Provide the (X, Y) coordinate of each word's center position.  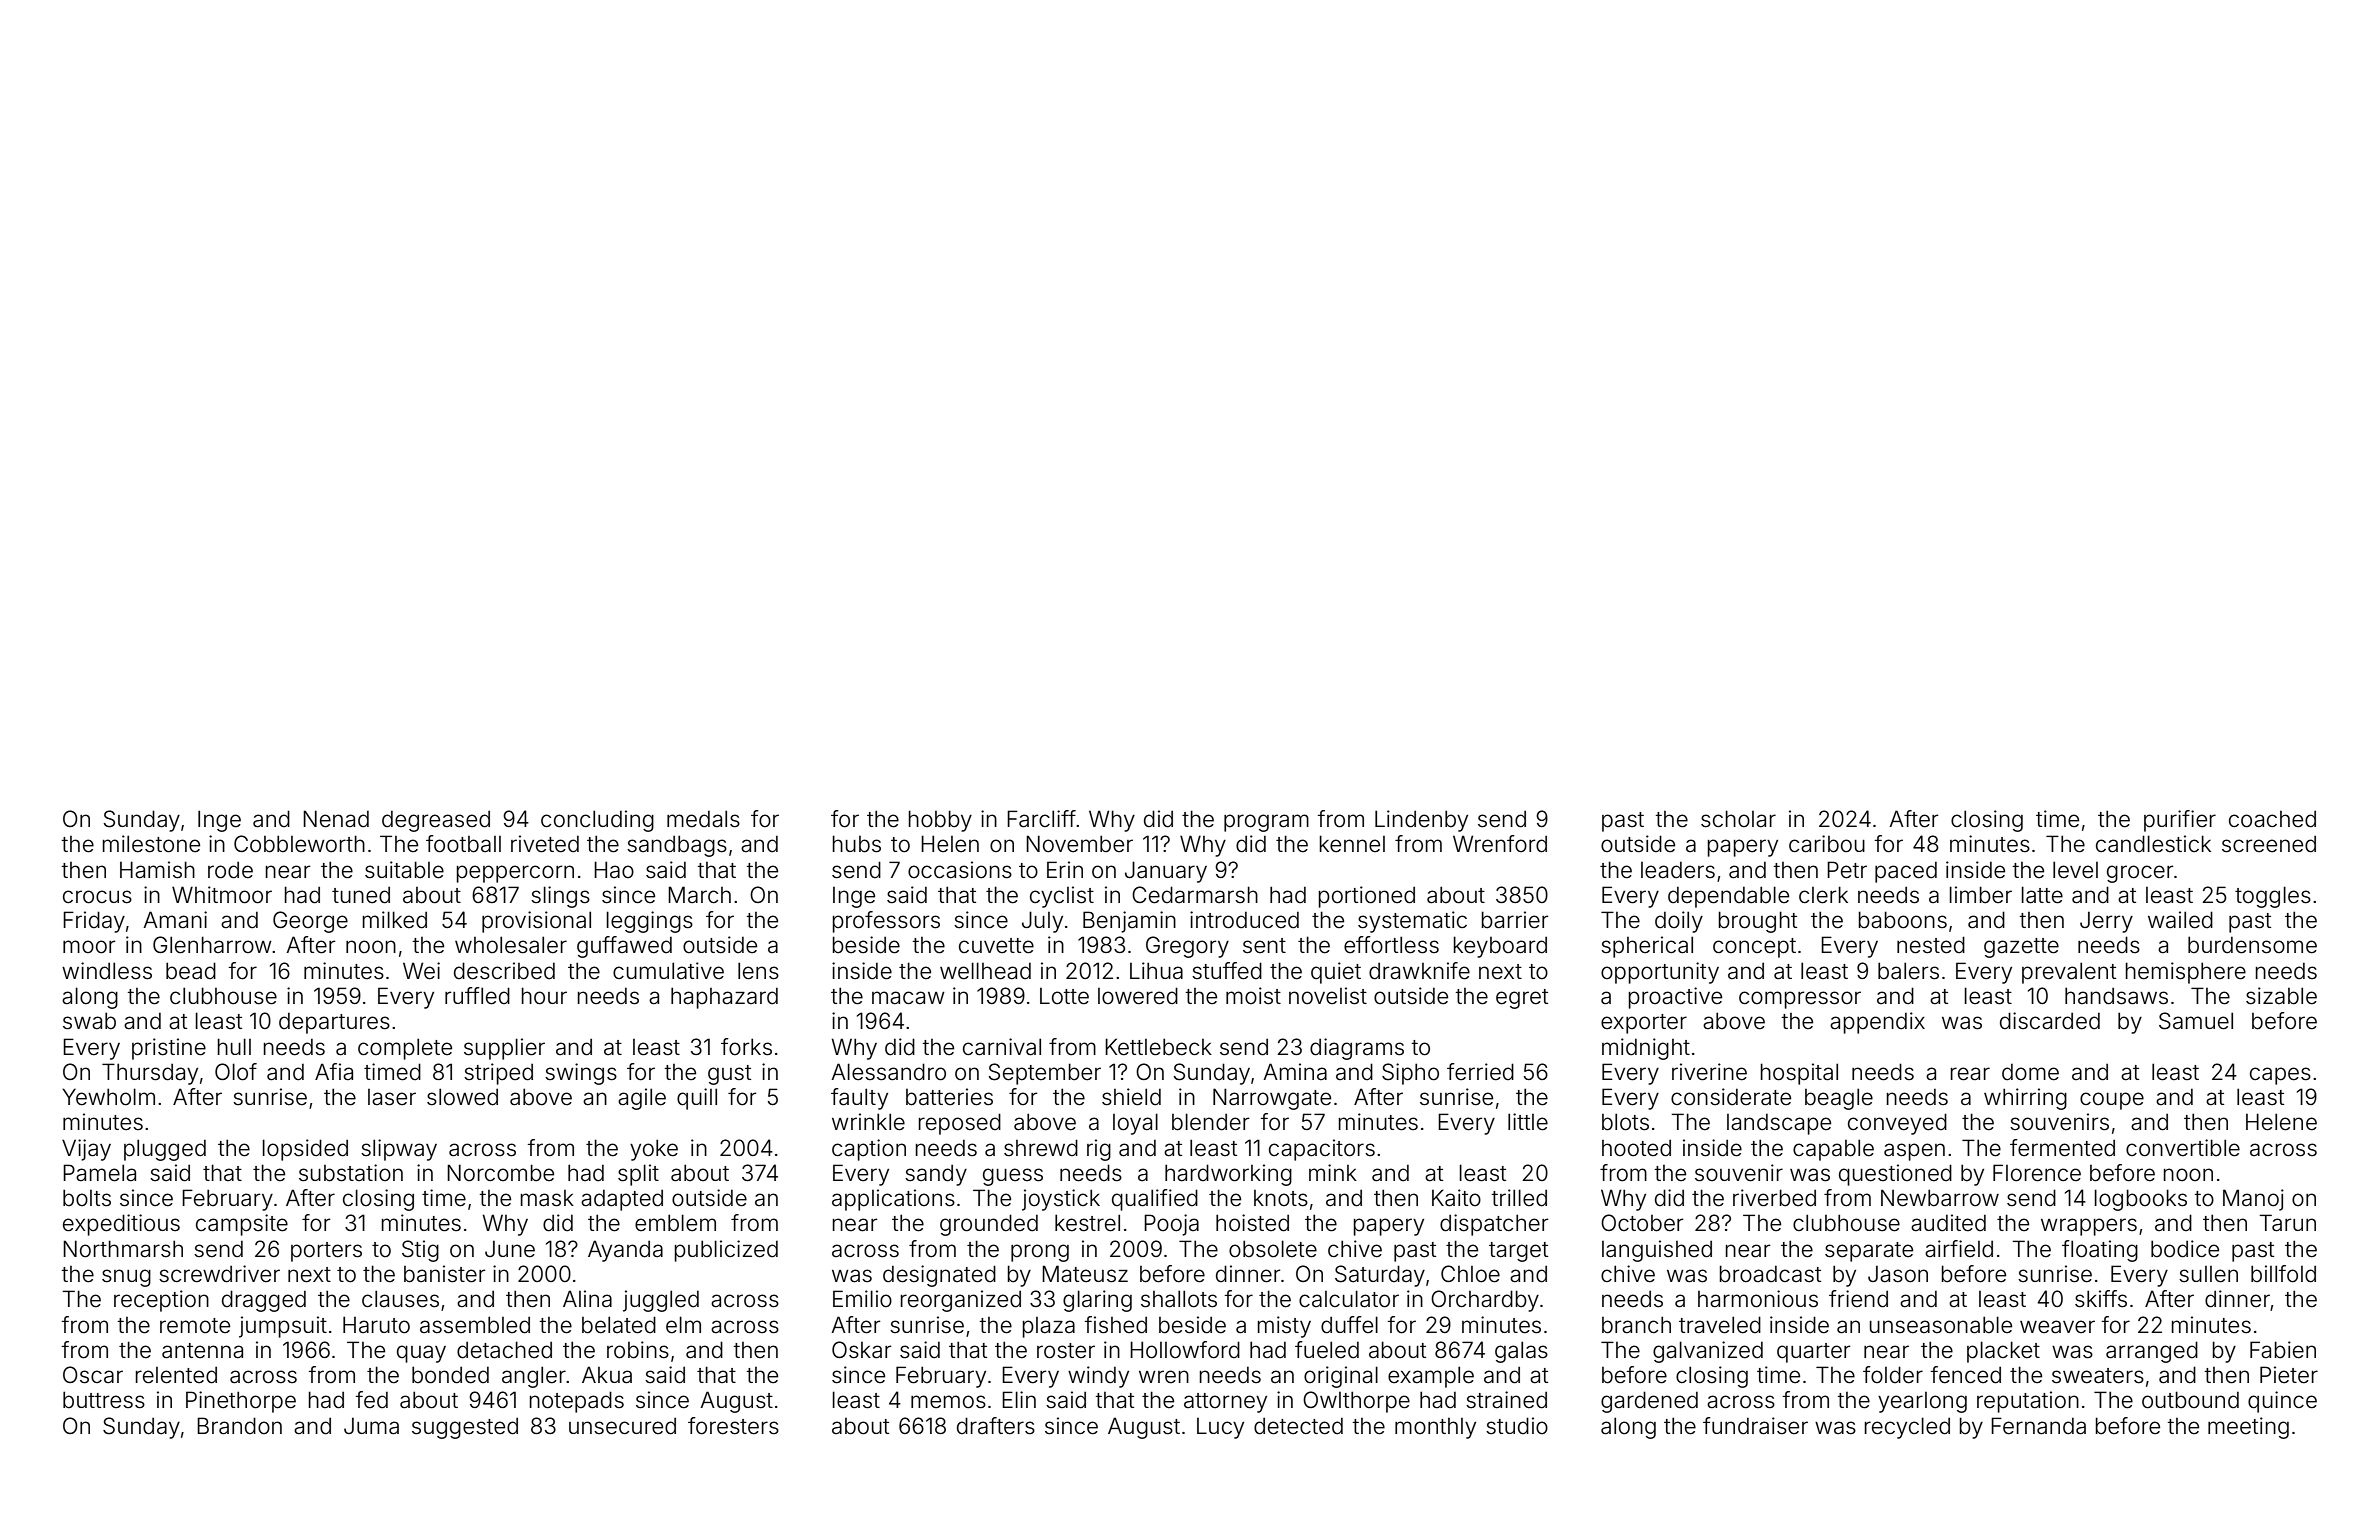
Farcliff (1041, 819)
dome (2030, 1072)
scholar (1738, 819)
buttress (104, 1400)
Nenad (336, 819)
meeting (2248, 1428)
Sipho (1410, 1074)
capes (2280, 1076)
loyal (1135, 1124)
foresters (733, 1426)
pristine (169, 1049)
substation (351, 1173)
